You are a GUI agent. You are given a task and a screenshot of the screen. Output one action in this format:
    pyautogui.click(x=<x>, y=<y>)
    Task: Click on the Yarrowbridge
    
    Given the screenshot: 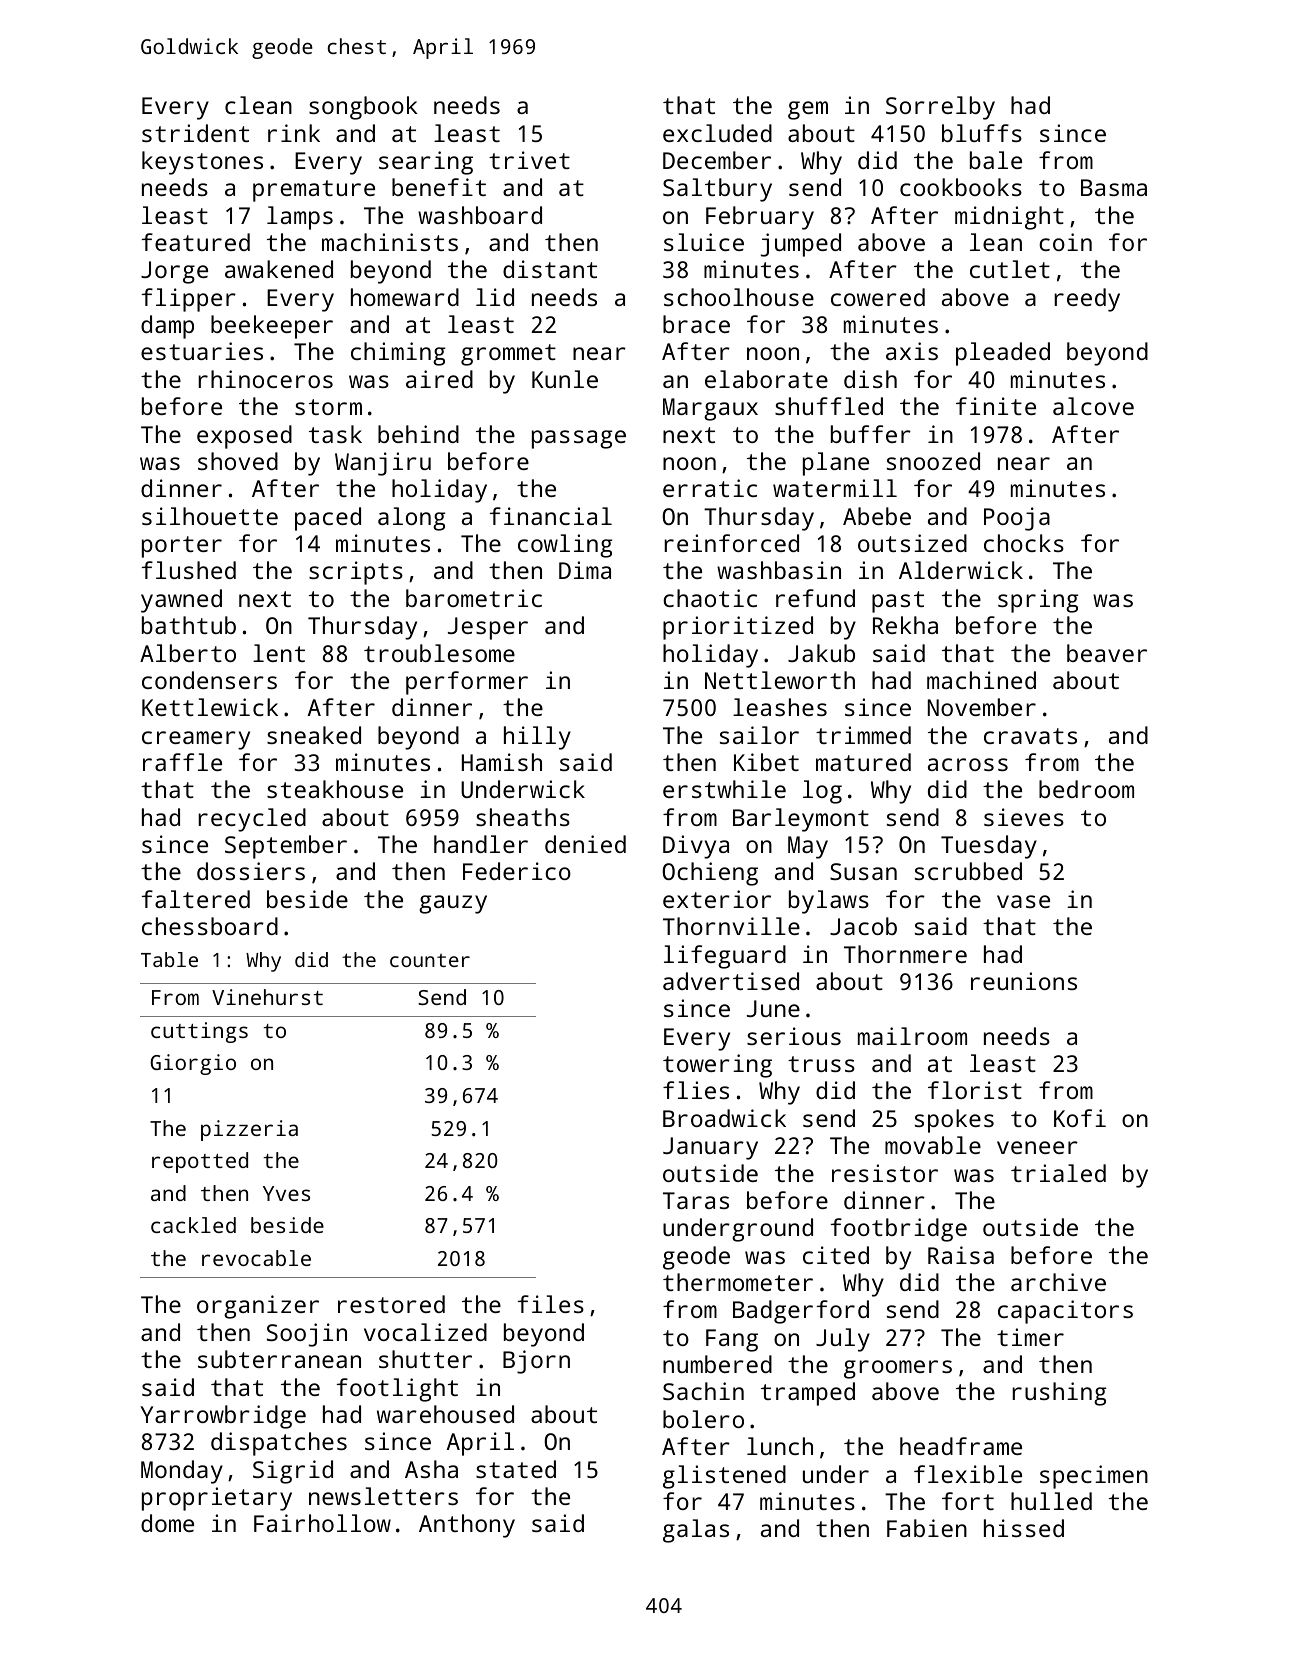 What is the action you would take?
    pyautogui.click(x=223, y=1417)
